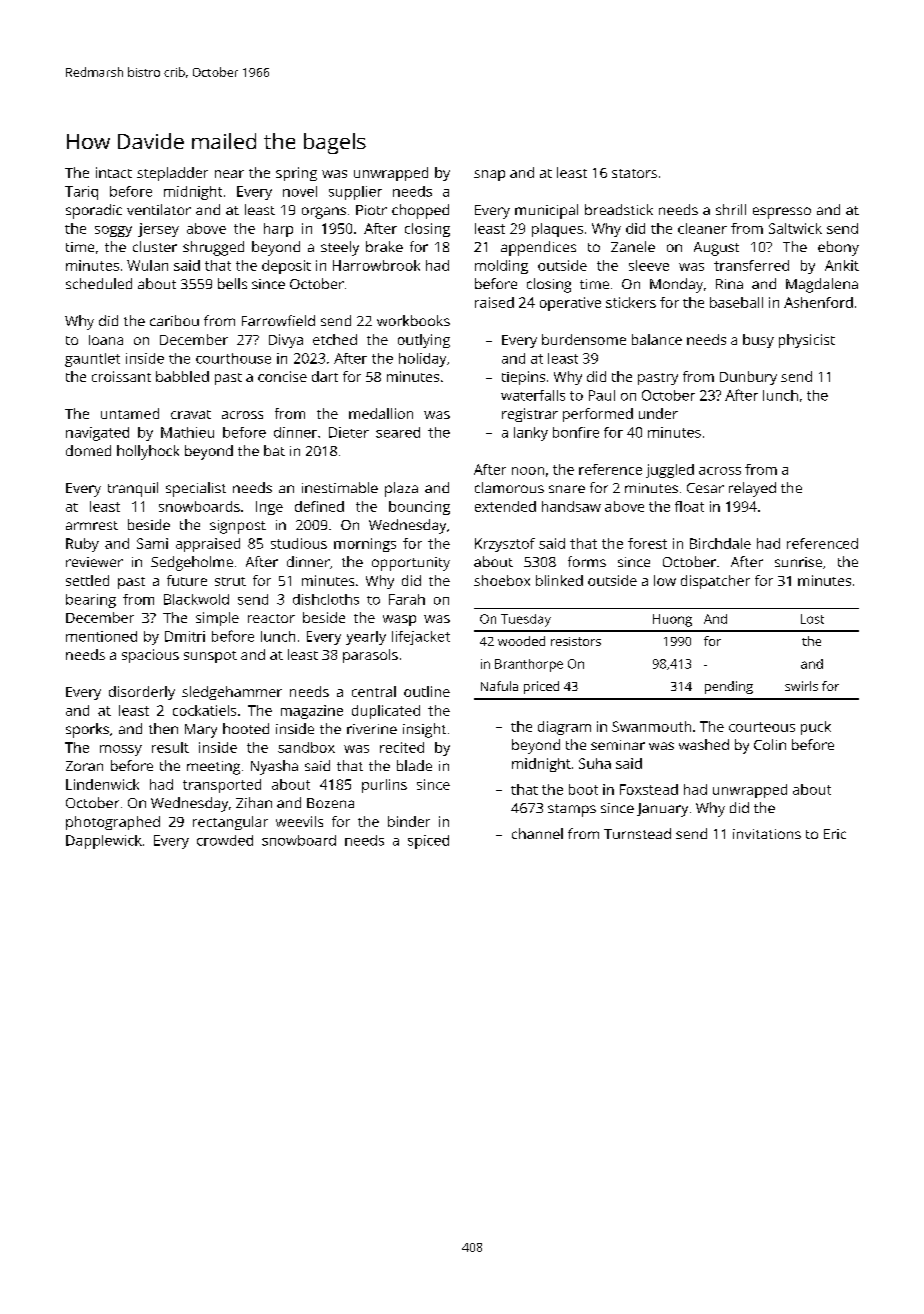 This screenshot has height=1314, width=924. What do you see at coordinates (286, 341) in the screenshot?
I see `Divya` at bounding box center [286, 341].
